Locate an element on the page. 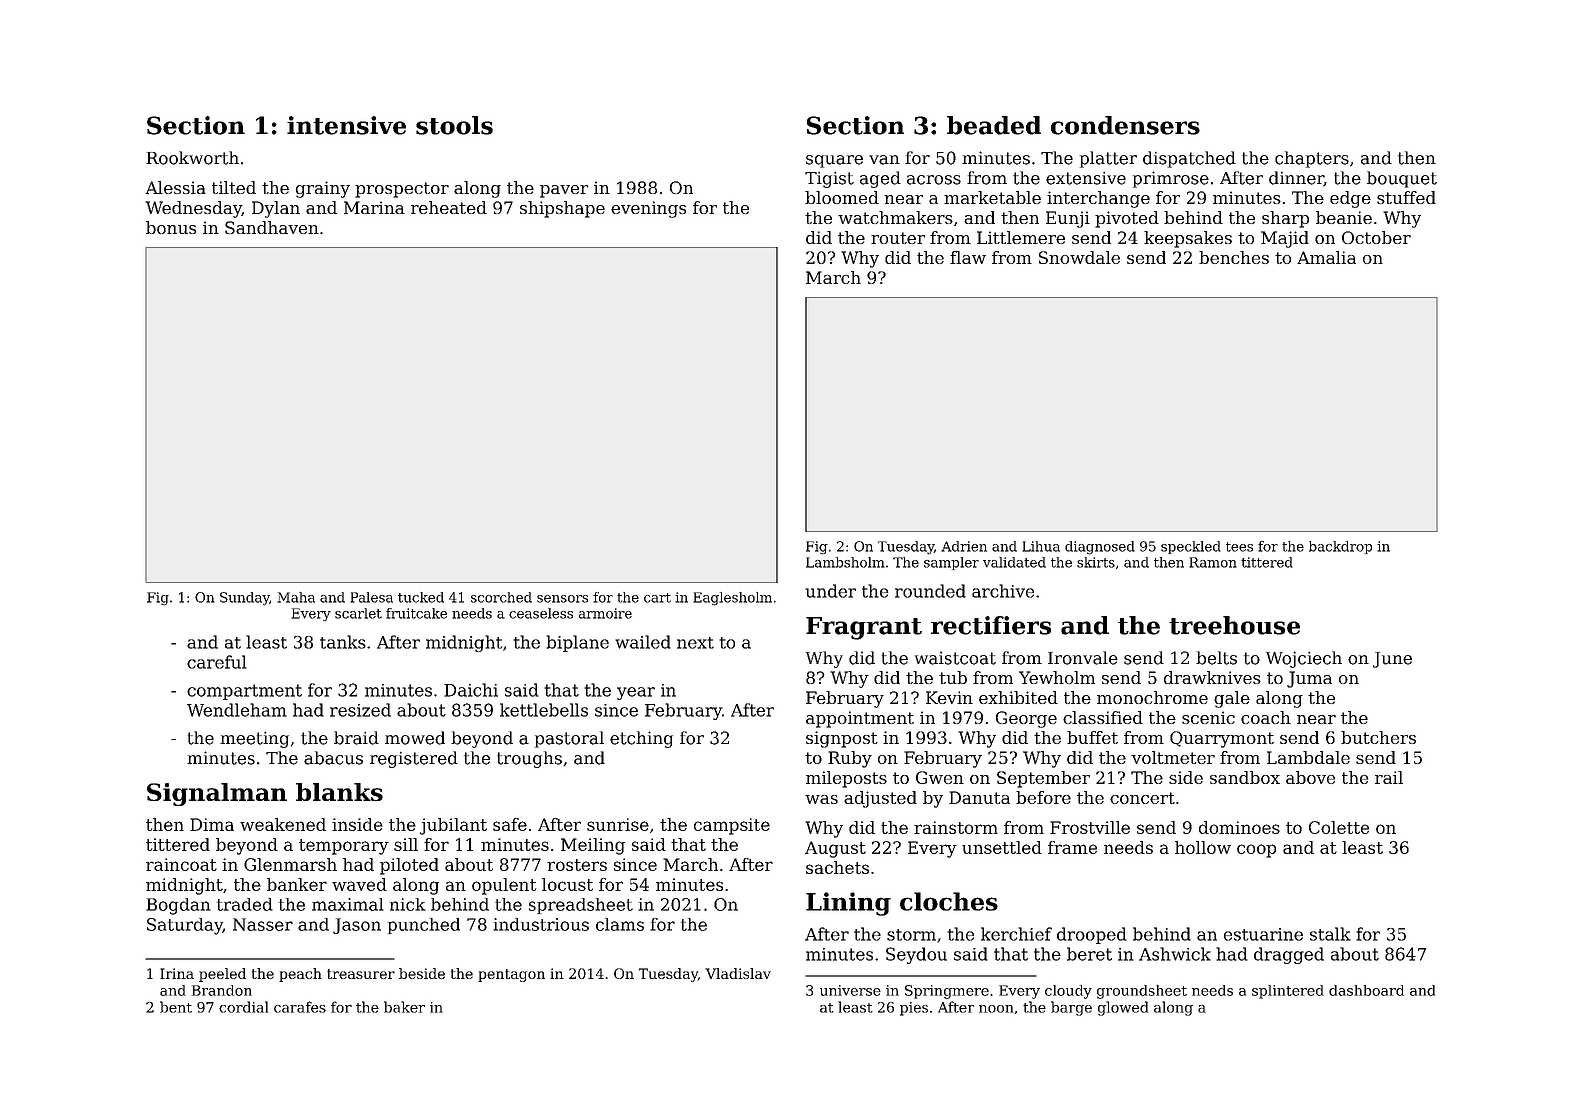 The width and height of the page is (1583, 1119). backdrop is located at coordinates (1340, 547).
